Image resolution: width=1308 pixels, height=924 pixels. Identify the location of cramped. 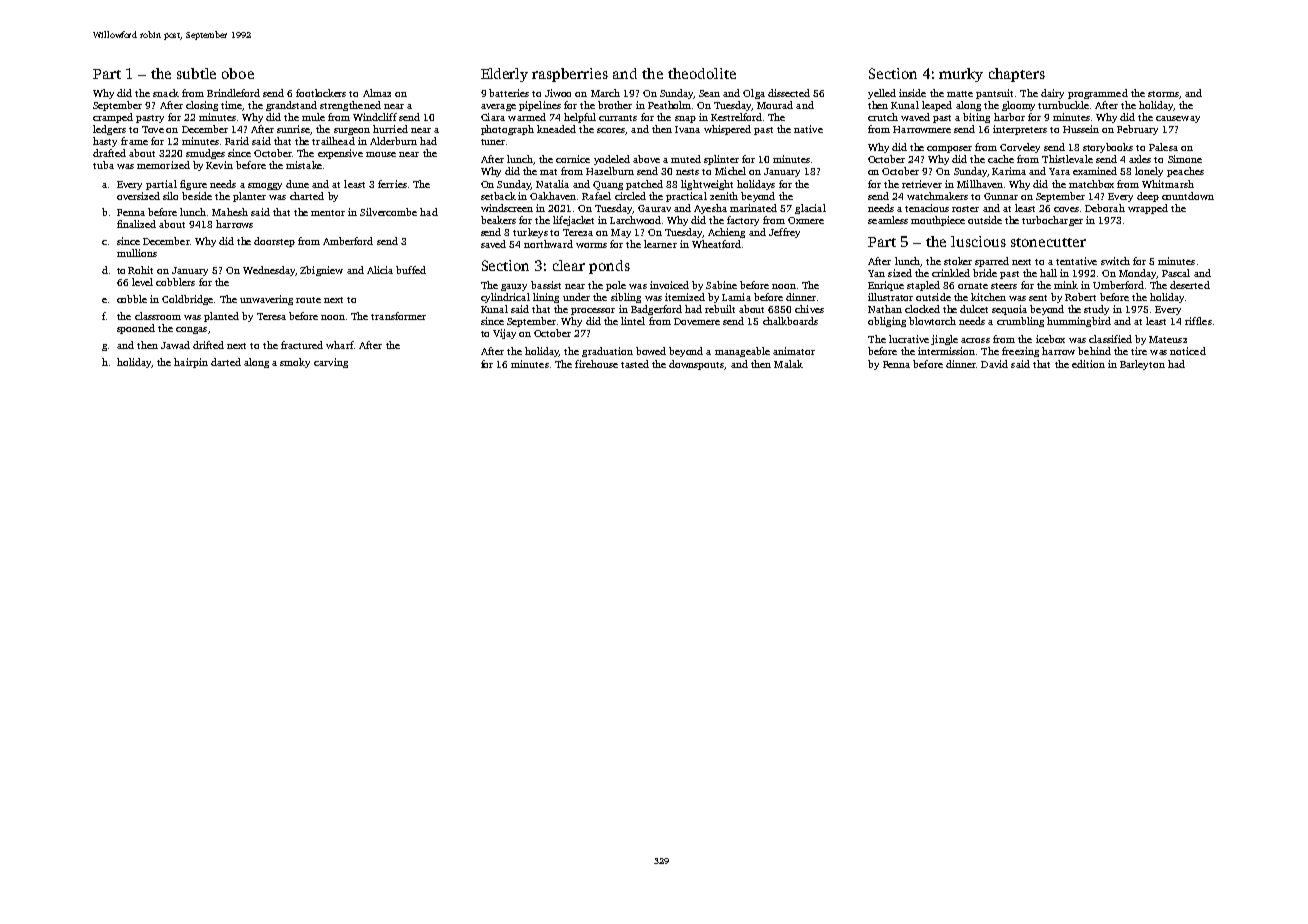
(113, 118).
